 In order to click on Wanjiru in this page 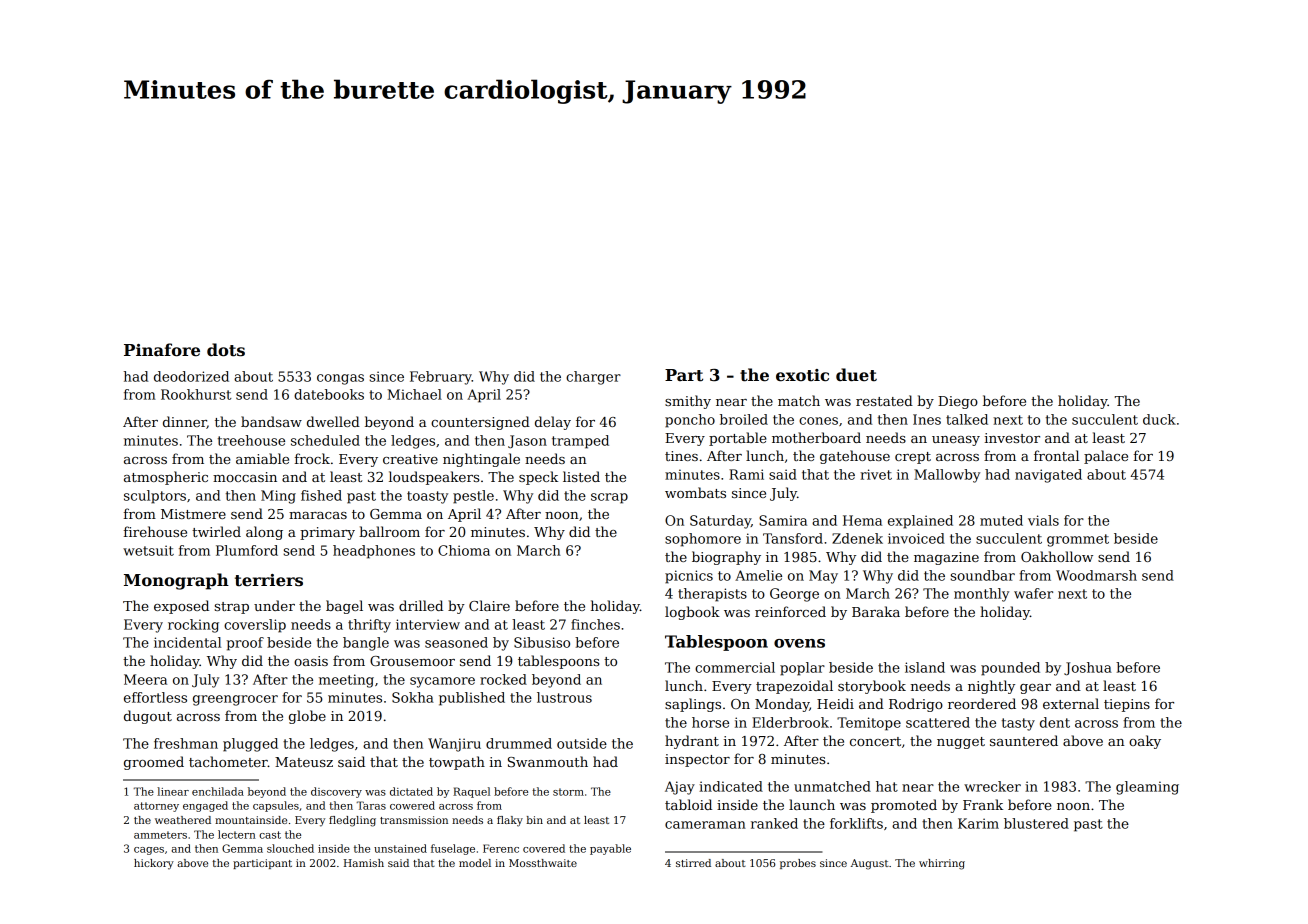, I will do `click(454, 745)`.
